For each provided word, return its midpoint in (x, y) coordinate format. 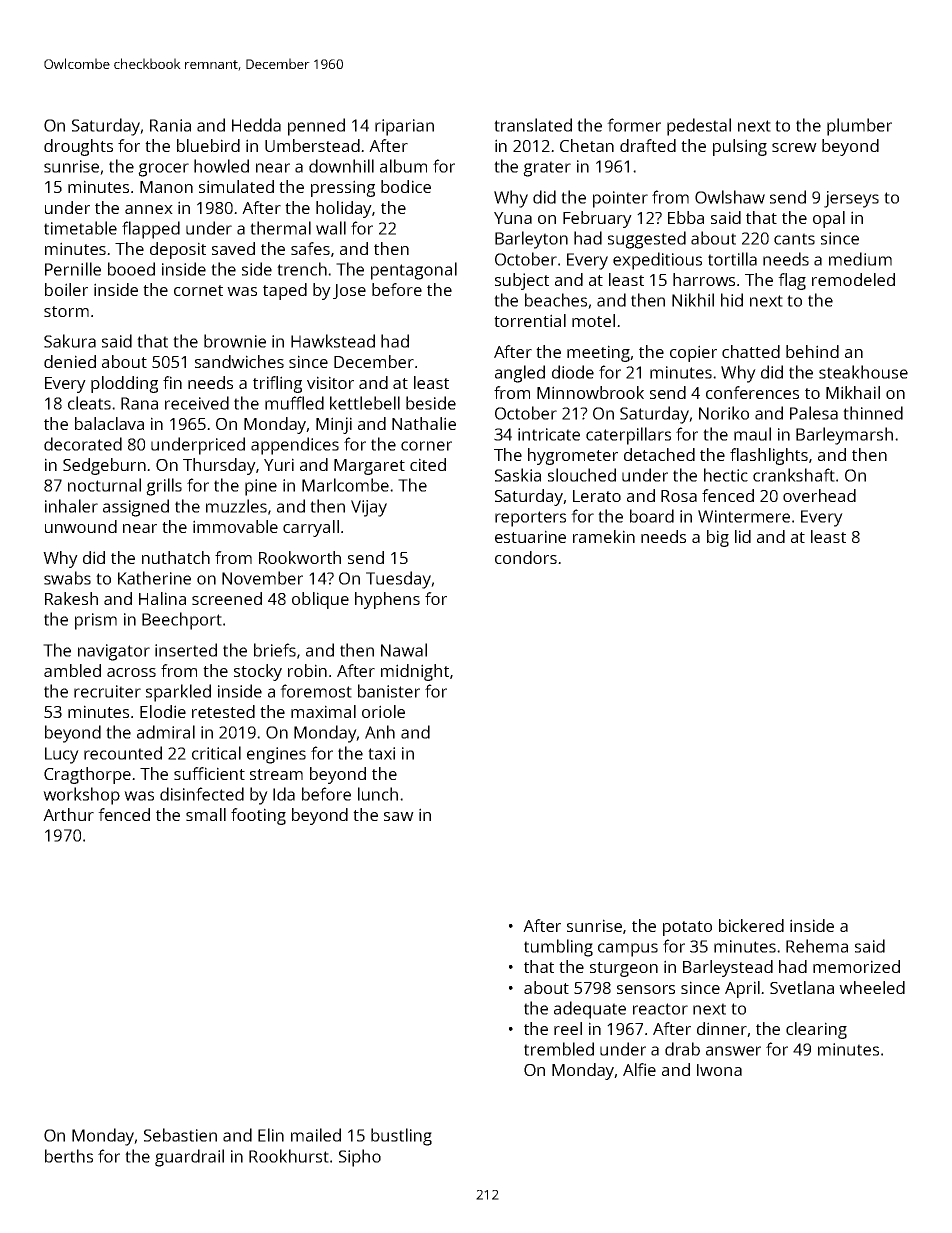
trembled (559, 1049)
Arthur (68, 814)
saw (399, 816)
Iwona (719, 1070)
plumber (859, 127)
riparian (404, 127)
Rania (170, 125)
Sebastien (180, 1135)
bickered (751, 925)
